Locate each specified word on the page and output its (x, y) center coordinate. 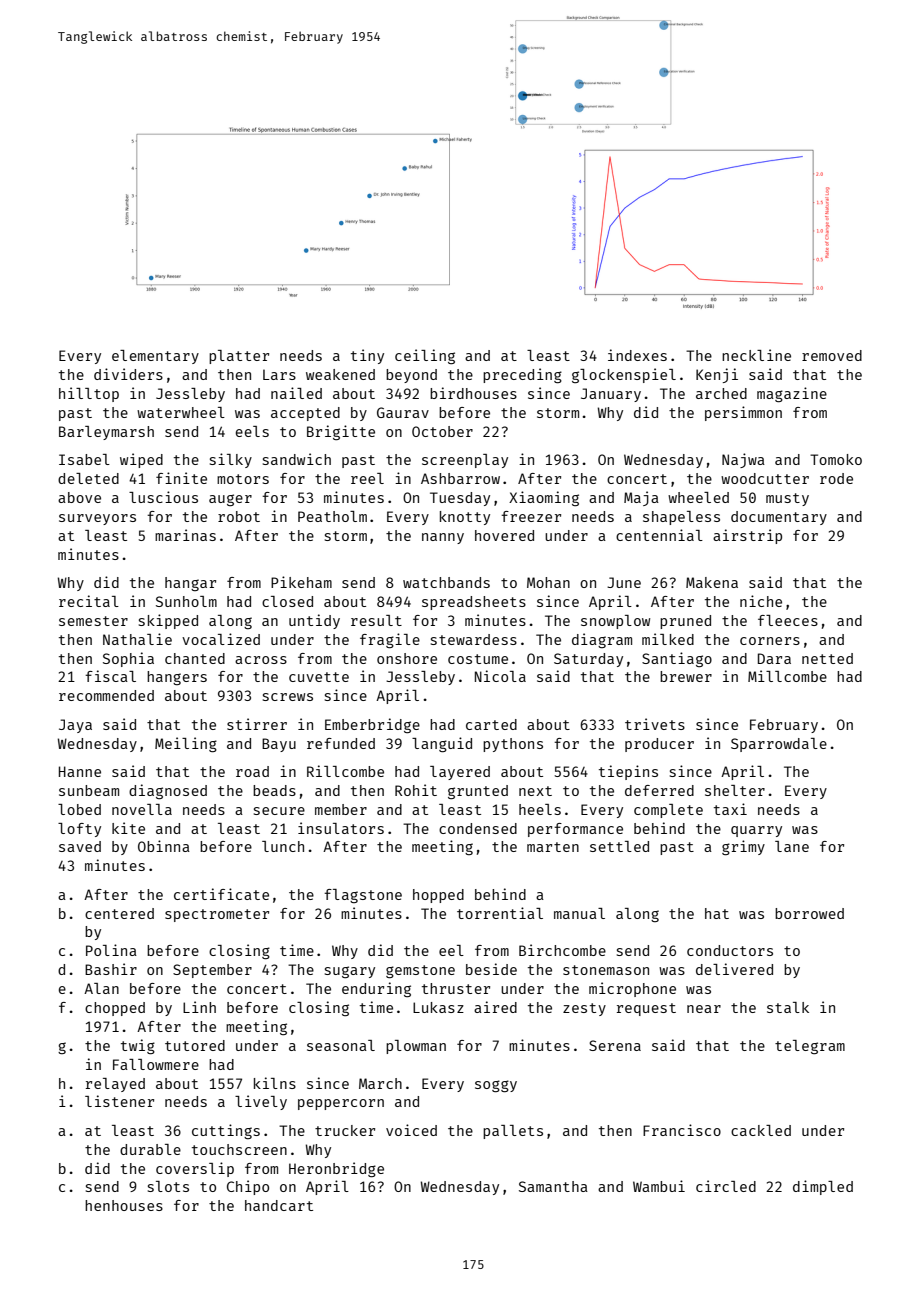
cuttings (226, 1131)
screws (288, 697)
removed (832, 355)
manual (579, 913)
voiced (411, 1130)
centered (119, 913)
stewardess (474, 639)
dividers (128, 374)
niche (761, 601)
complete (668, 811)
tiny (367, 356)
